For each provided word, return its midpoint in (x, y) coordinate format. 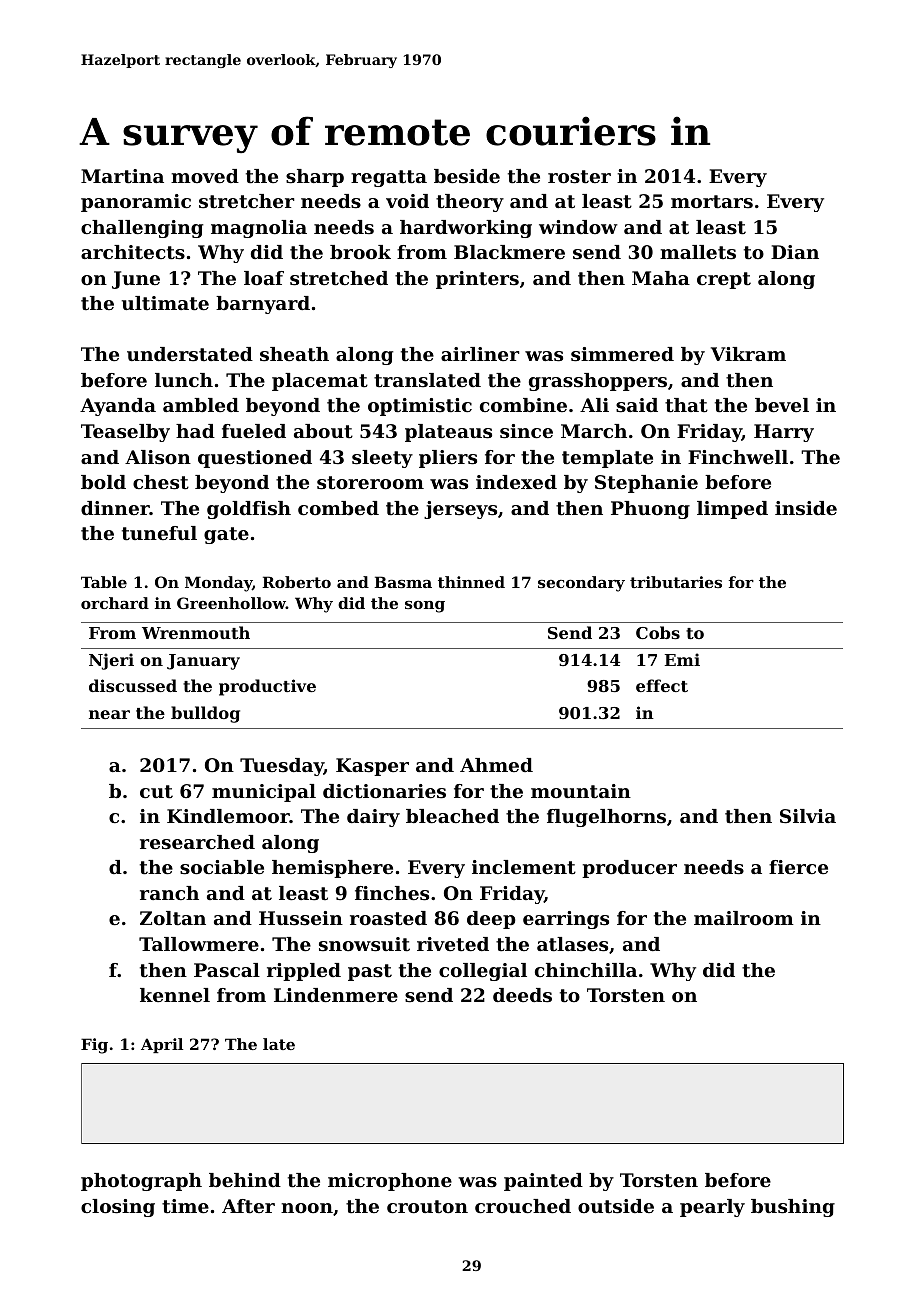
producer (629, 869)
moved (205, 176)
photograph (141, 1182)
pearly (712, 1208)
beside (467, 176)
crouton (427, 1207)
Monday (218, 584)
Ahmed (496, 765)
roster (579, 177)
